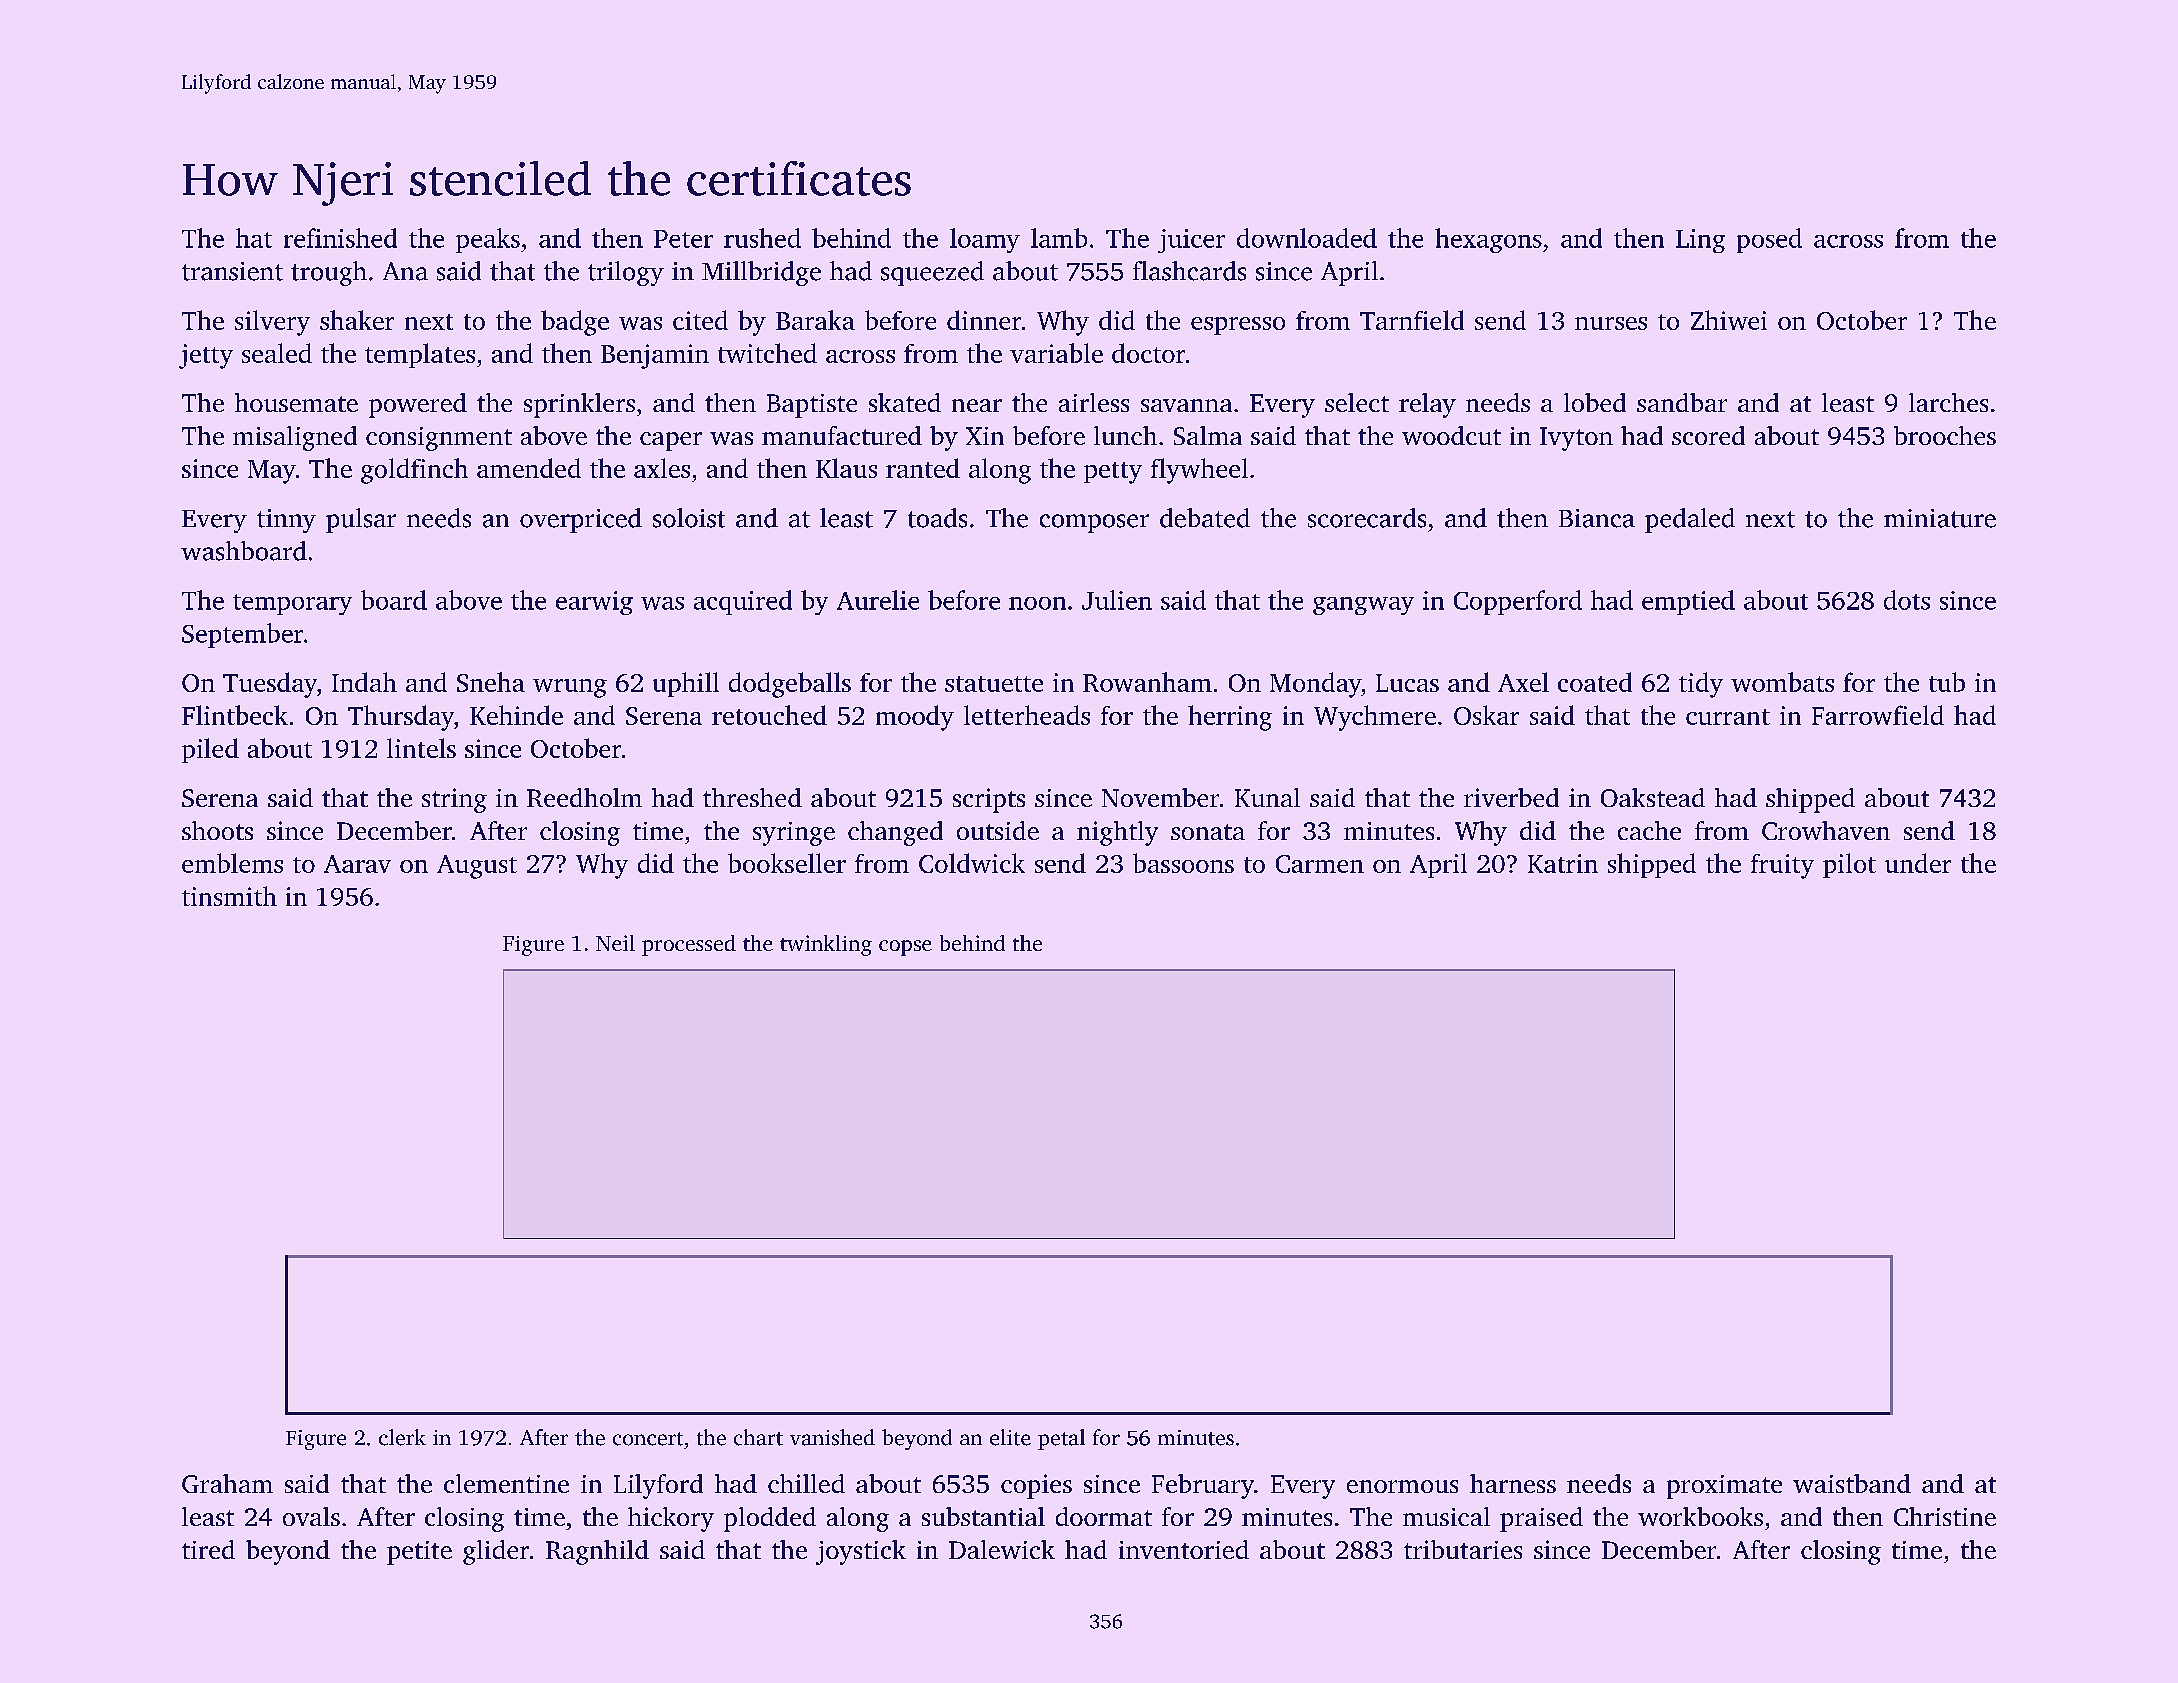 Image resolution: width=2178 pixels, height=1683 pixels. I want to click on waistband, so click(1852, 1483).
